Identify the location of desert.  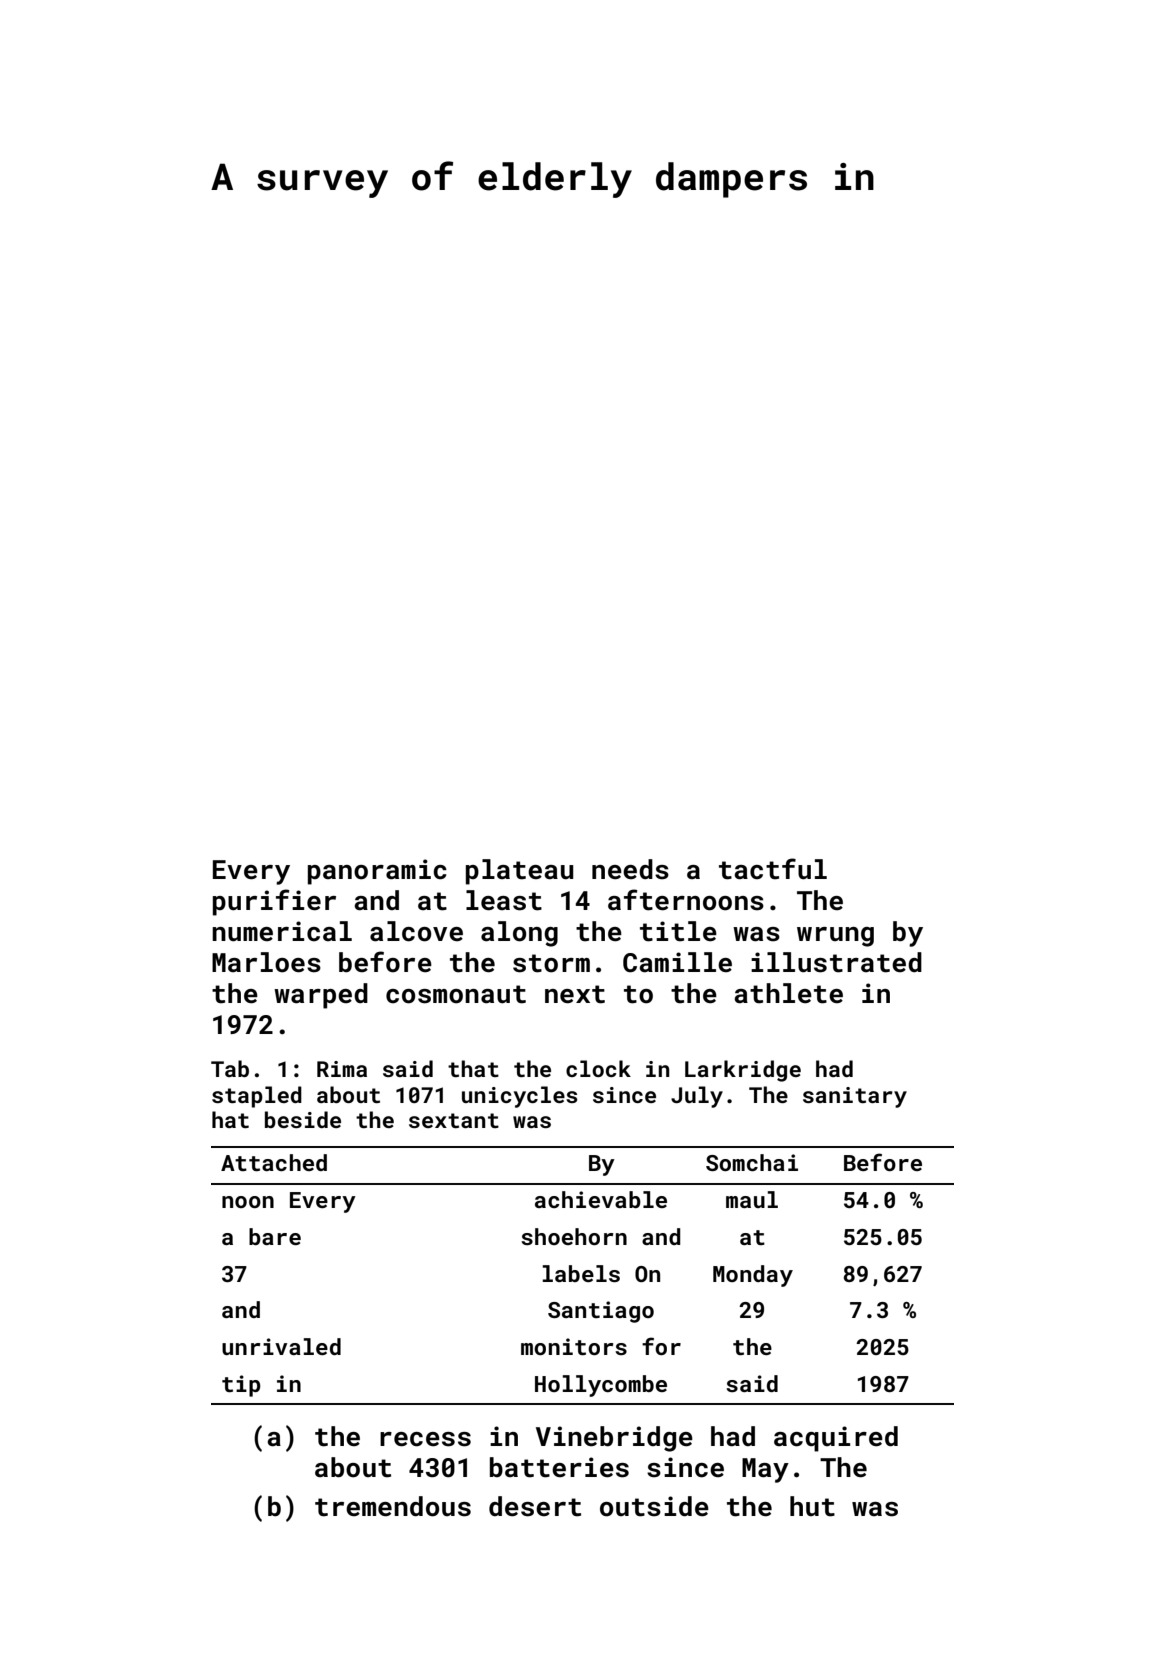
(535, 1506).
